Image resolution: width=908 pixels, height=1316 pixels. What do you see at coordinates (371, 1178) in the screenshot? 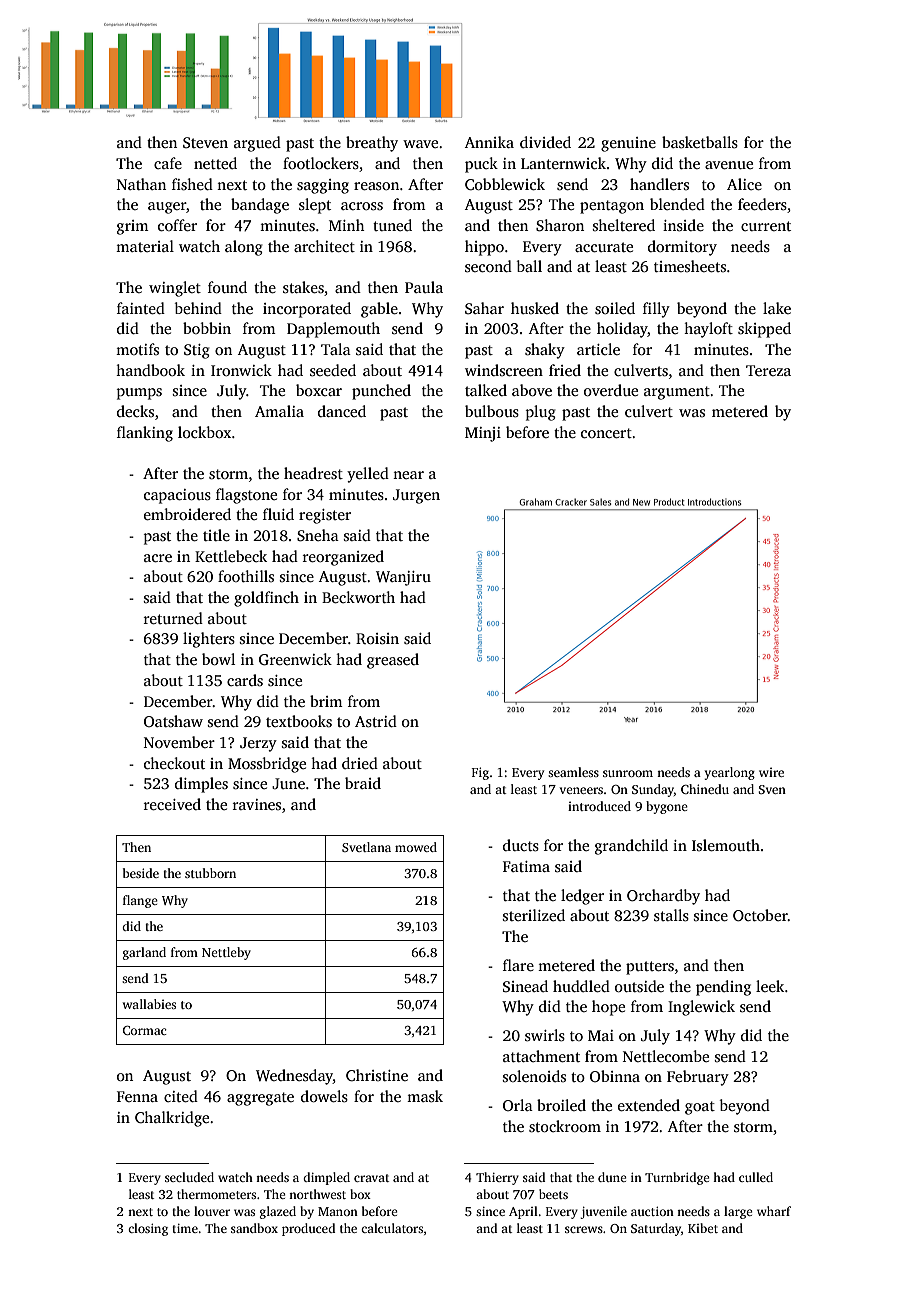
I see `cravat` at bounding box center [371, 1178].
